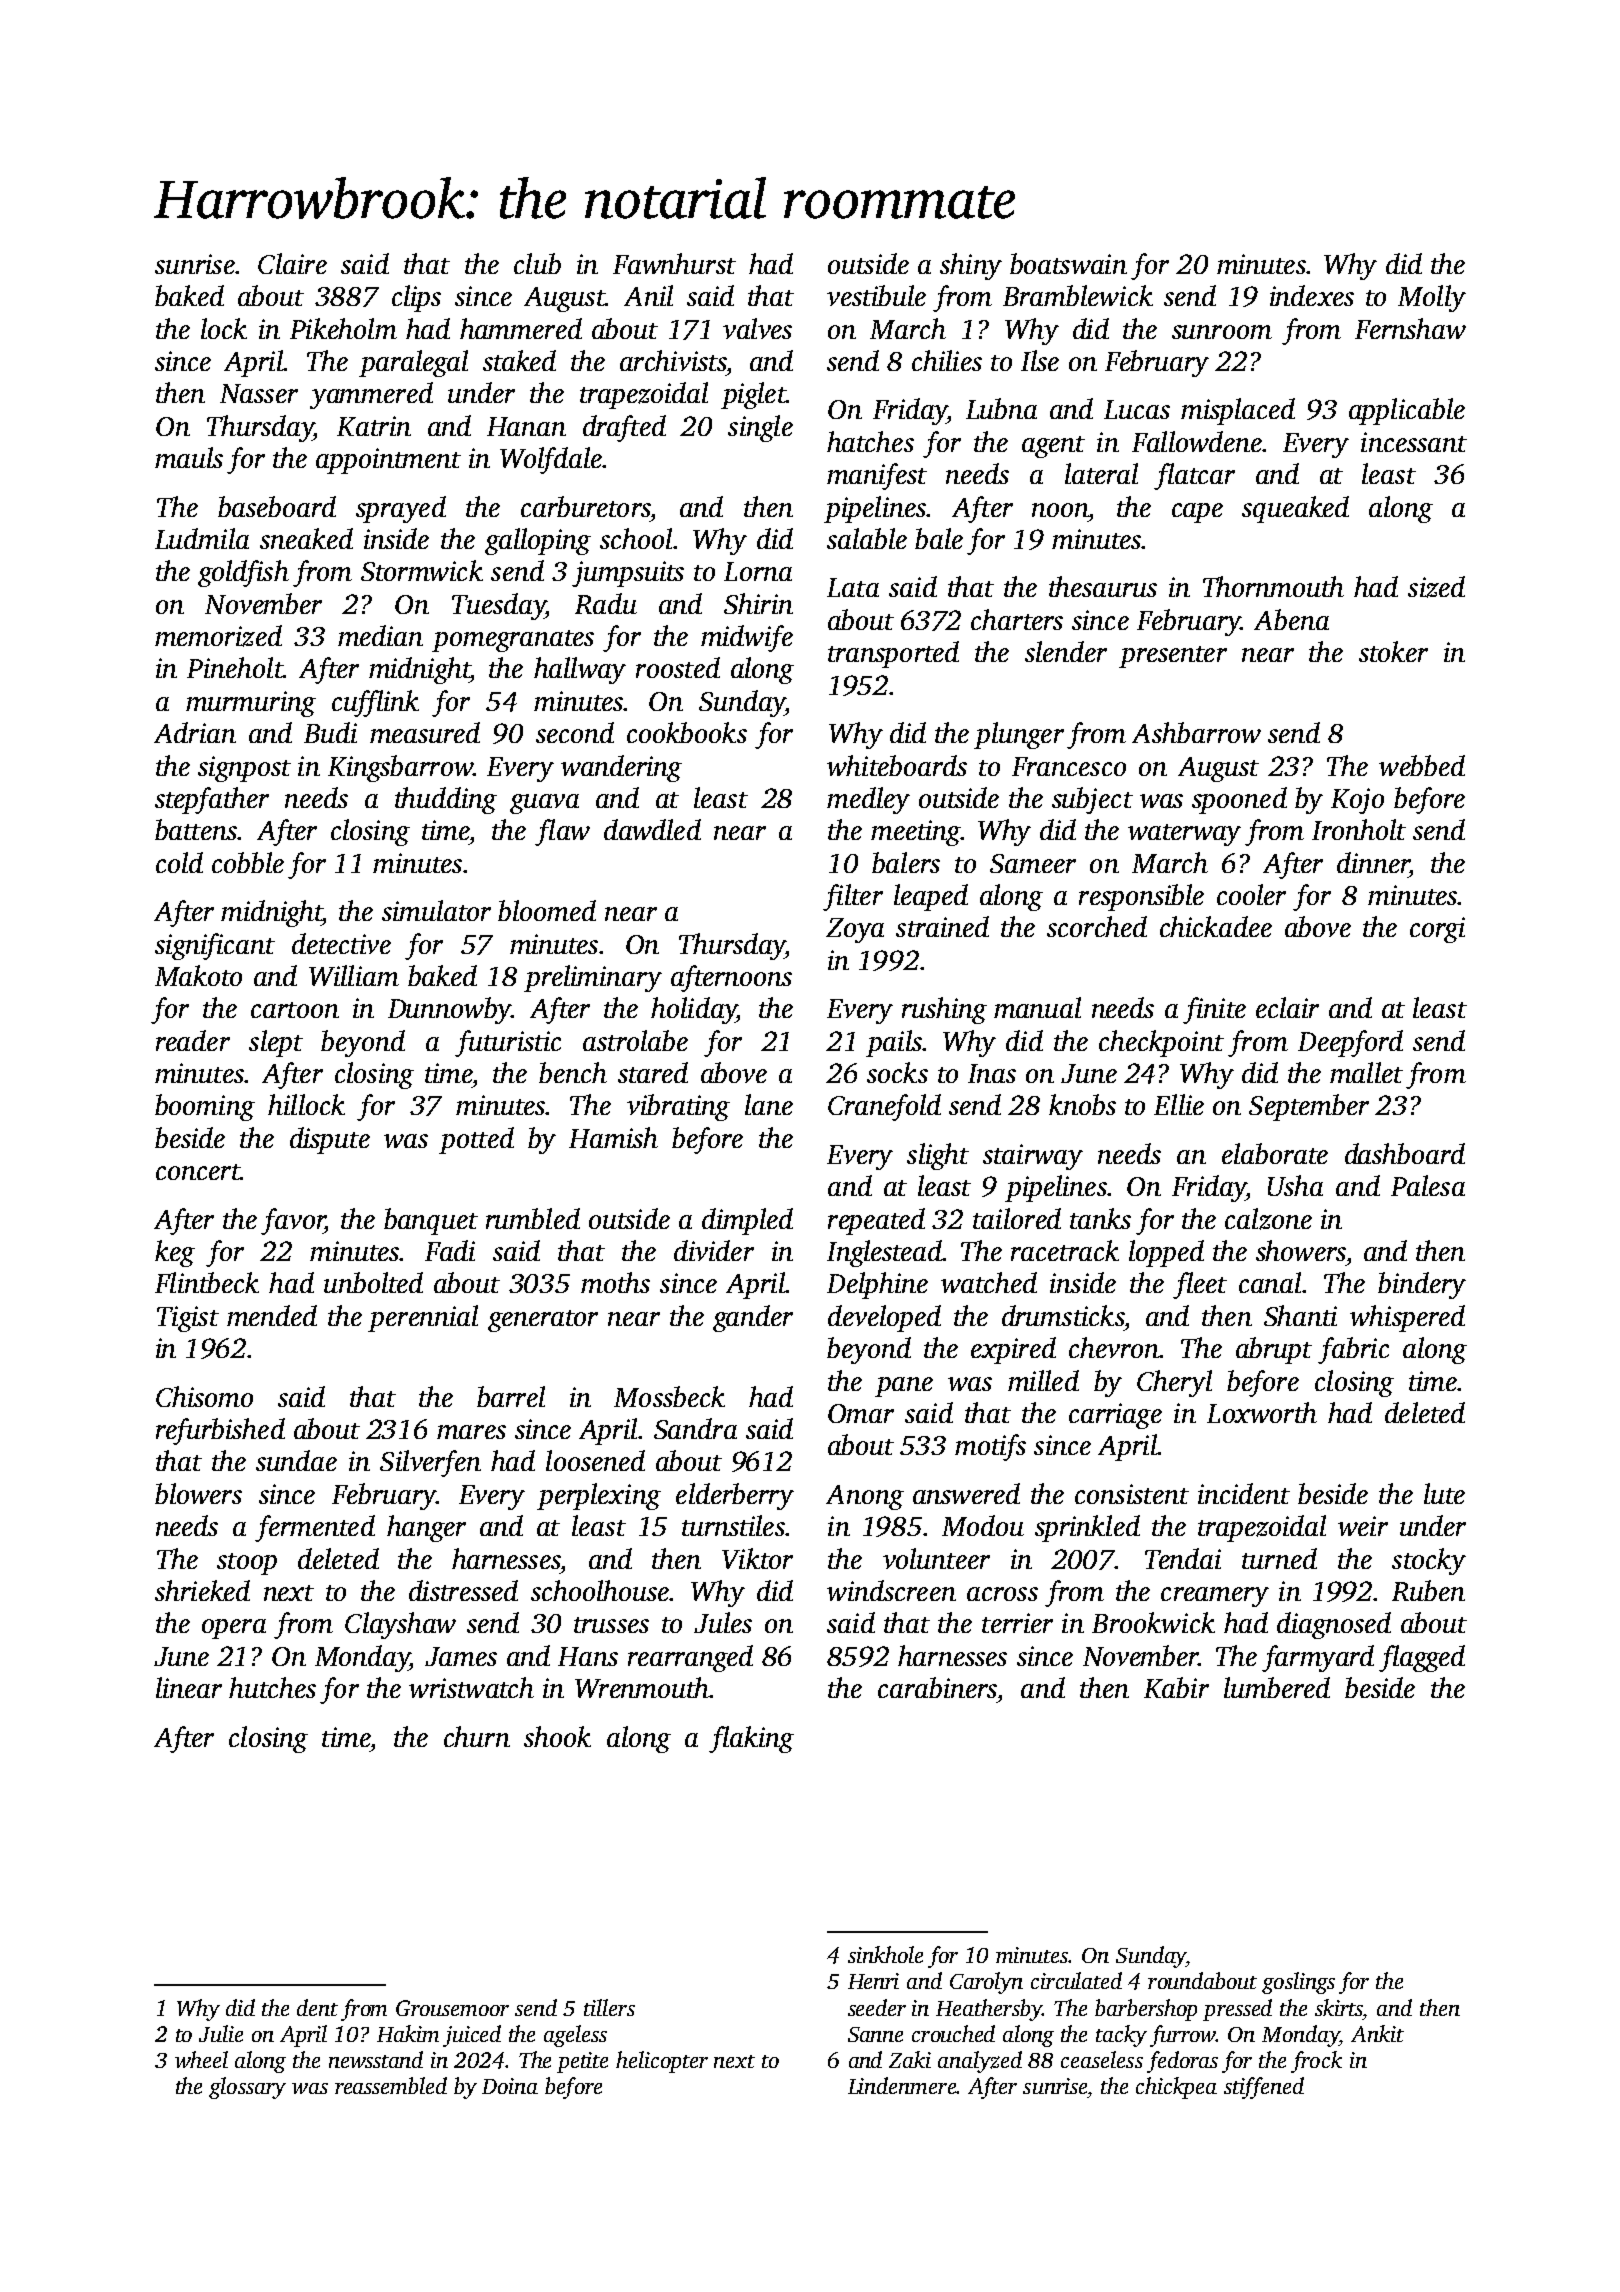  What do you see at coordinates (897, 1072) in the screenshot?
I see `socks` at bounding box center [897, 1072].
